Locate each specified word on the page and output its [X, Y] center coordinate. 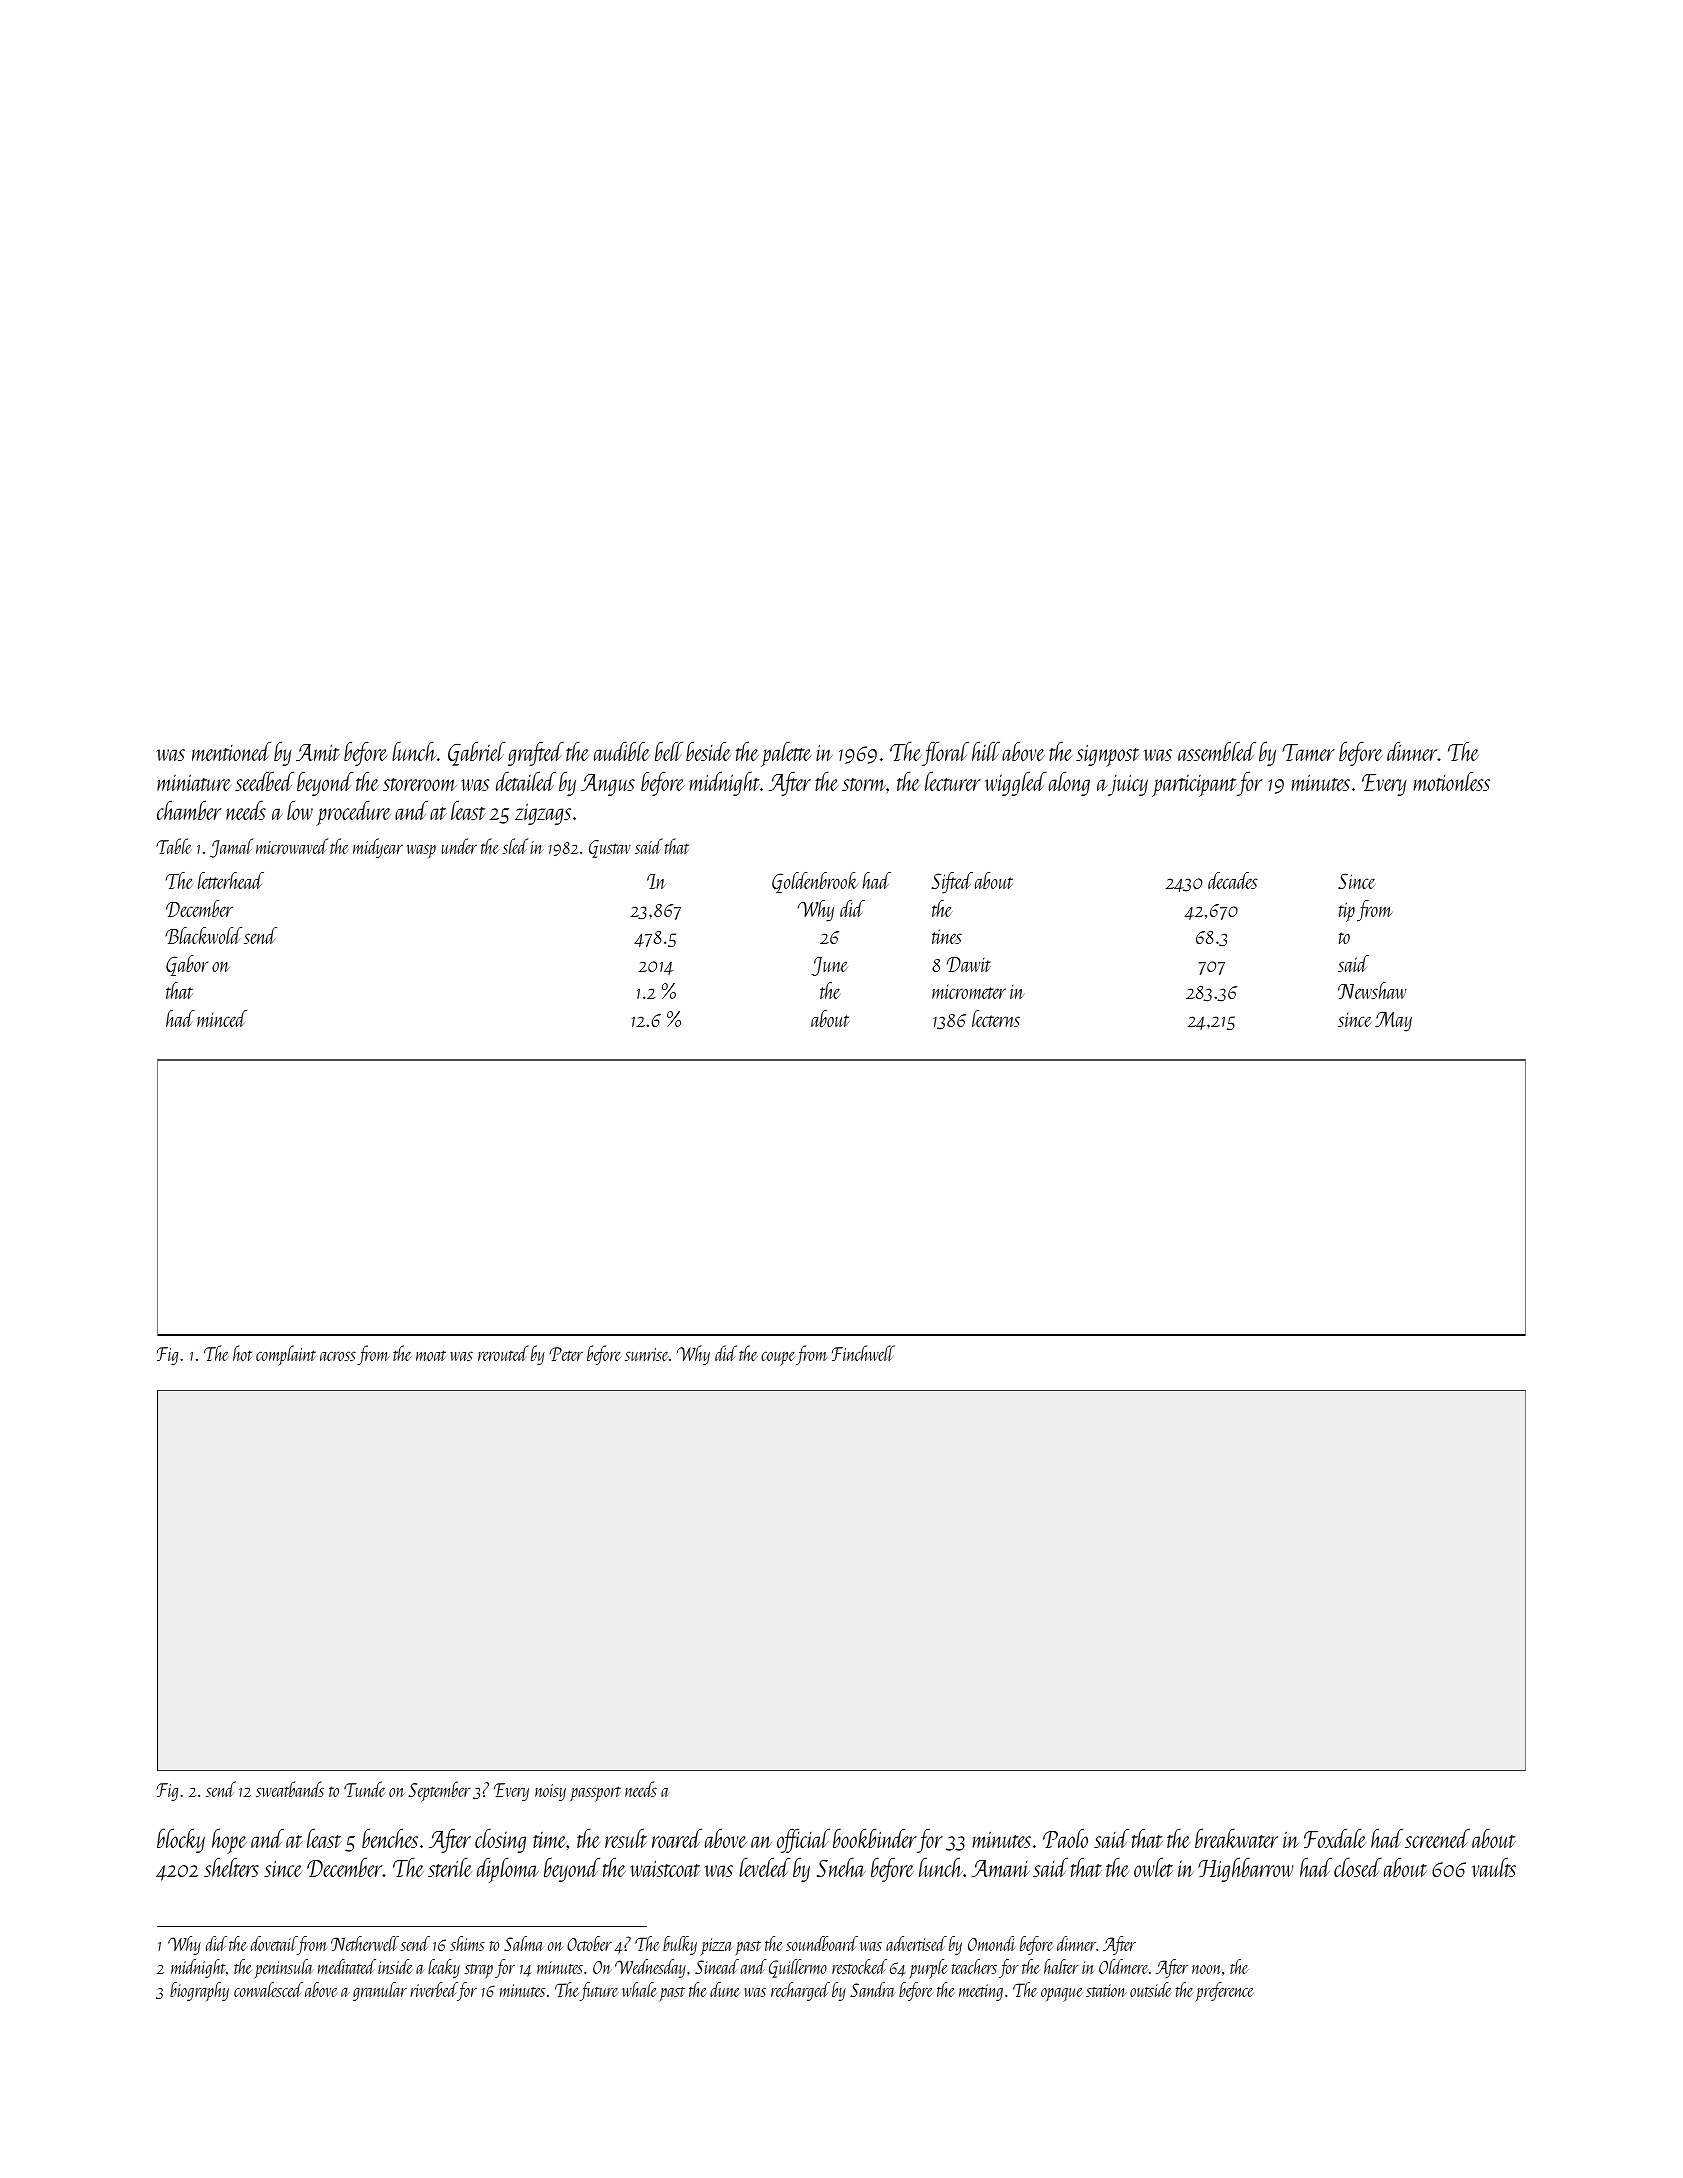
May [1393, 1021]
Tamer [1308, 752]
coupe [778, 1358]
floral [945, 753]
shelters [231, 1867]
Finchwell [863, 1353]
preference [1224, 1992]
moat [431, 1355]
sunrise [647, 1354]
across [338, 1356]
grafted [536, 753]
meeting [981, 1992]
